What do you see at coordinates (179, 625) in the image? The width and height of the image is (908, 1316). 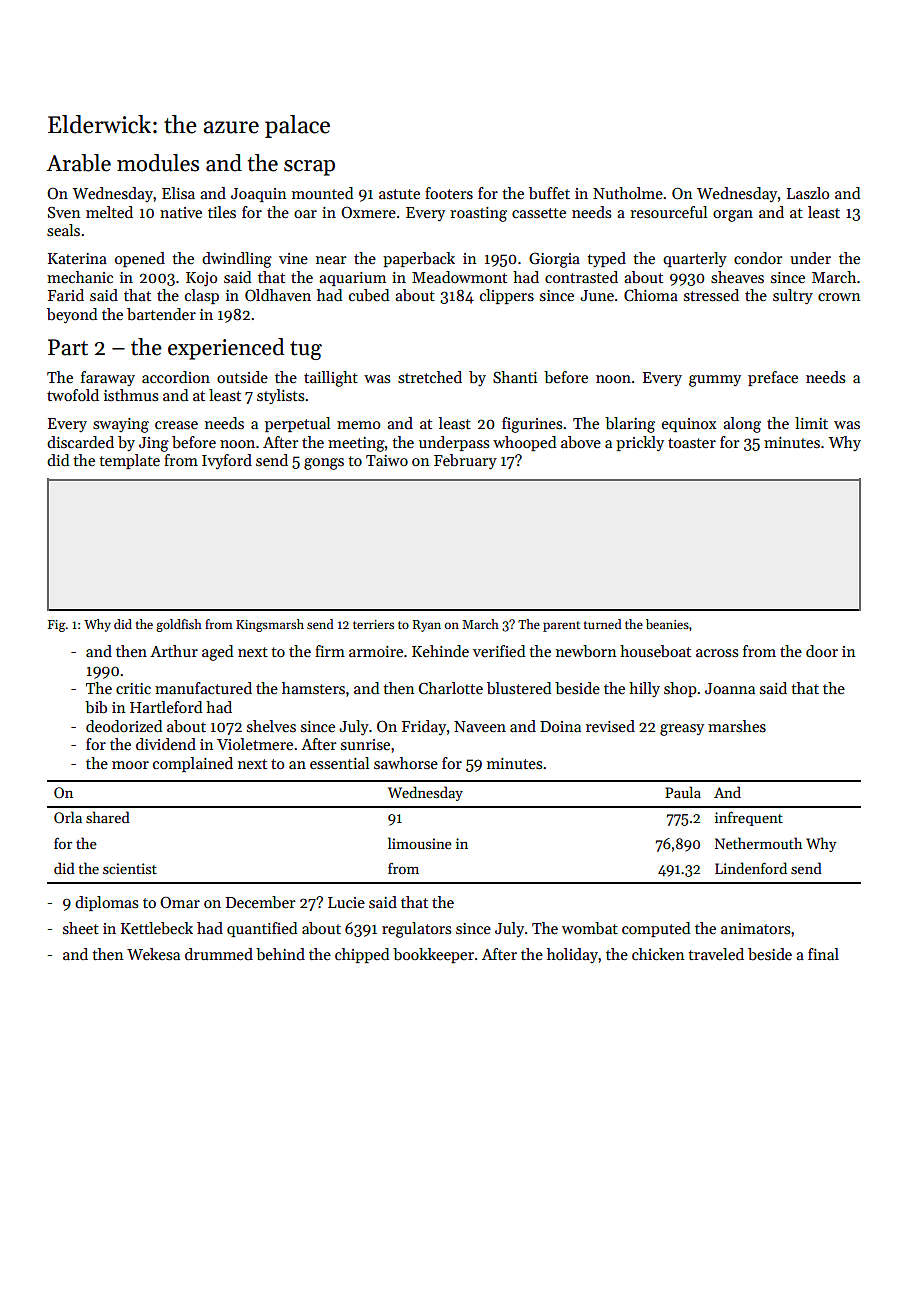 I see `goldfish` at bounding box center [179, 625].
